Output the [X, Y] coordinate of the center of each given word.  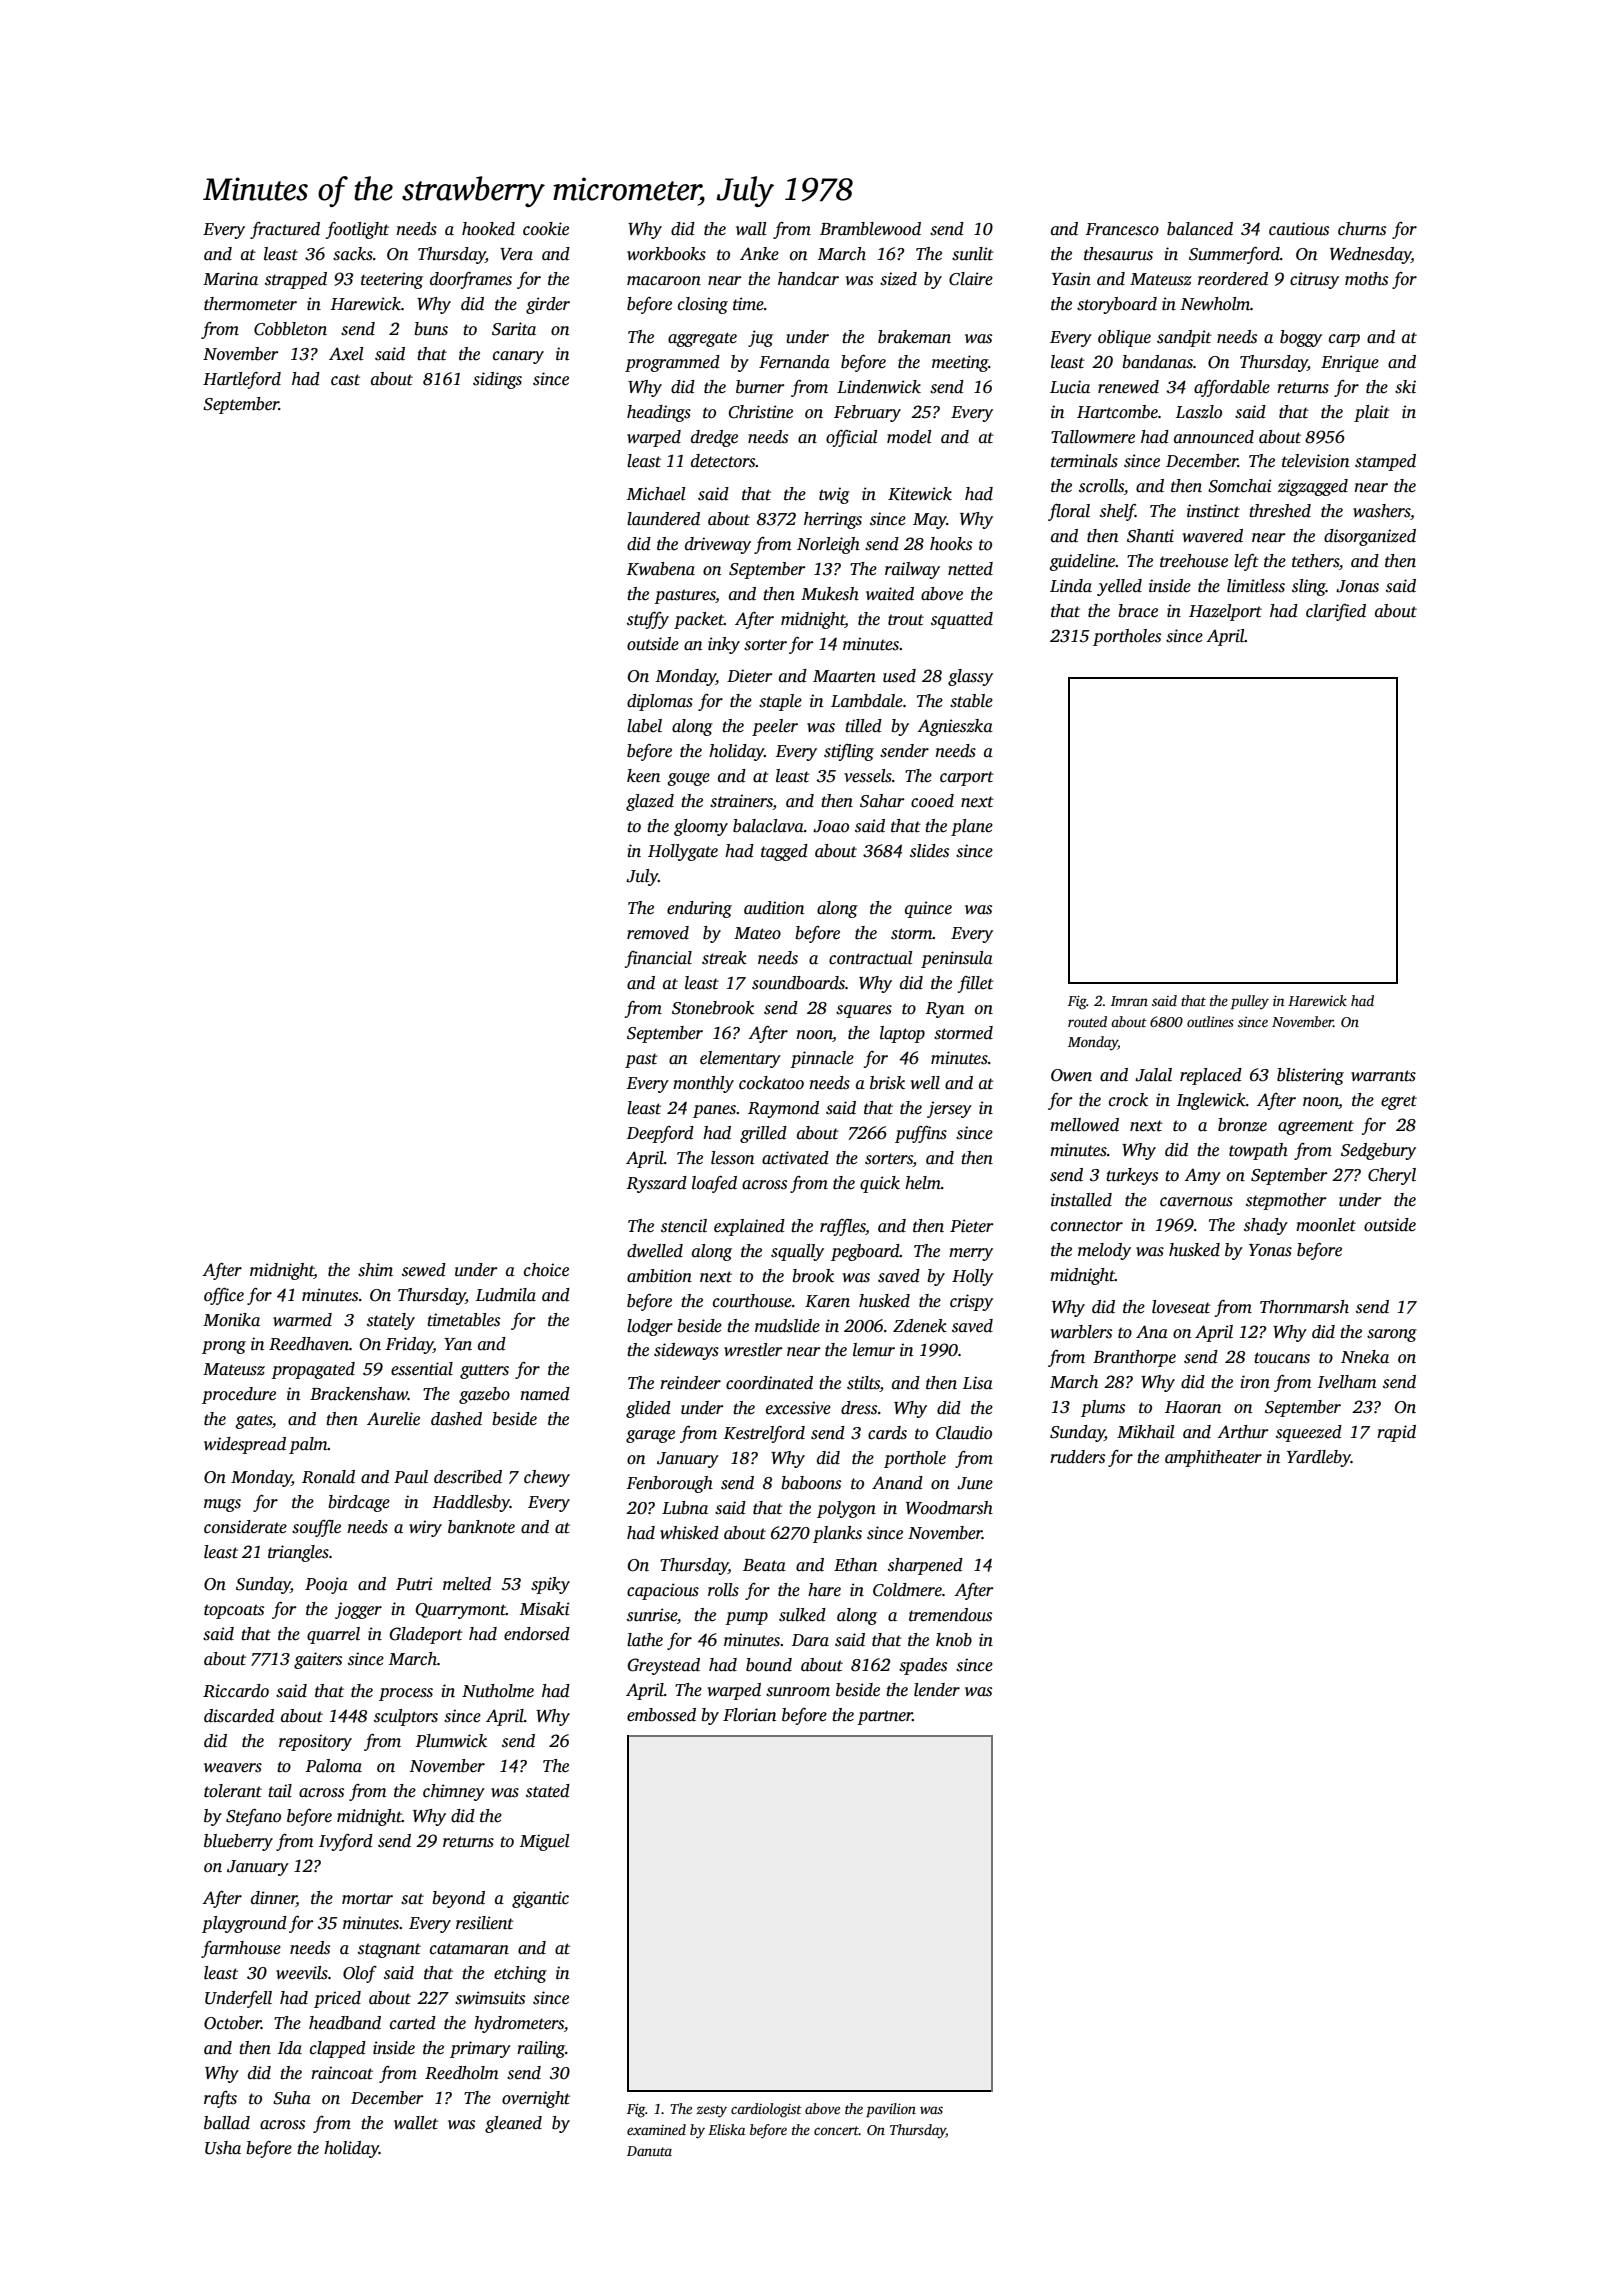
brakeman [914, 337]
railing [541, 2049]
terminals [1084, 461]
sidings [497, 380]
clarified [1336, 612]
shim [375, 1270]
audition [774, 908]
